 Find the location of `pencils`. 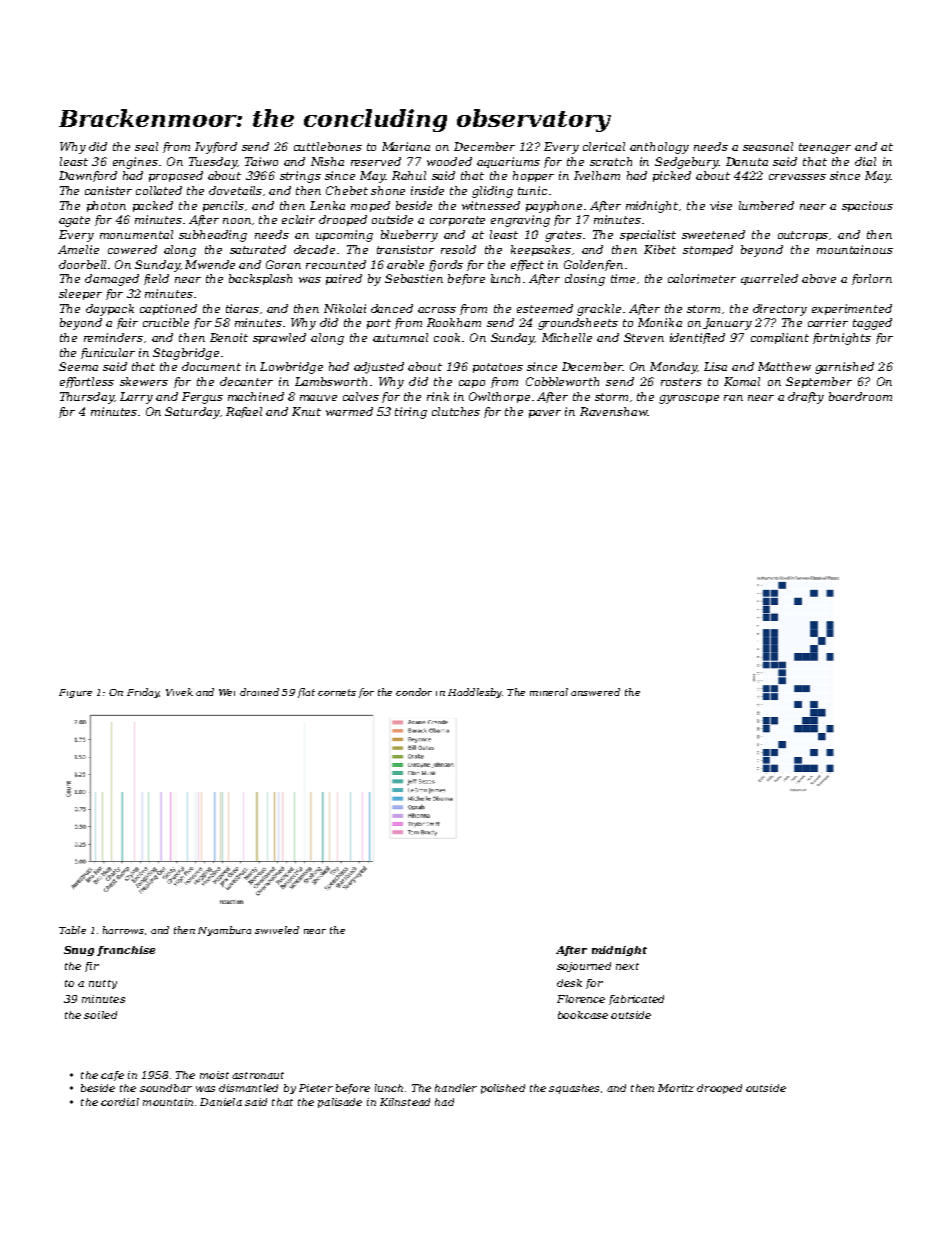

pencils is located at coordinates (223, 206).
